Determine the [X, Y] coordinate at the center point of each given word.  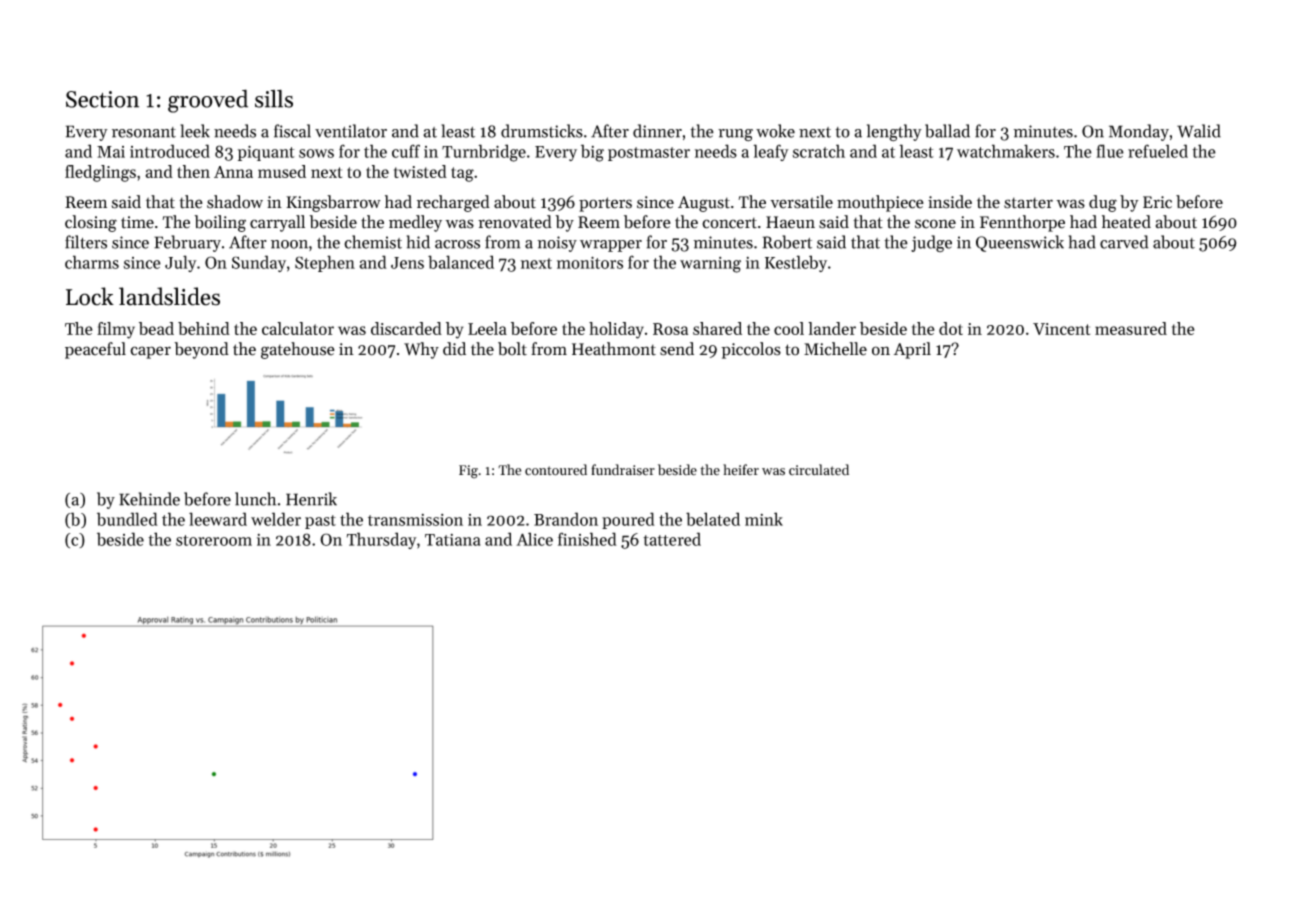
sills [274, 98]
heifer [741, 470]
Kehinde [149, 499]
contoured [556, 470]
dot [951, 328]
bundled [127, 519]
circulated [819, 470]
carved [1124, 242]
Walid [1199, 131]
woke [775, 131]
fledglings [100, 173]
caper [150, 352]
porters [605, 204]
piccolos [751, 350]
